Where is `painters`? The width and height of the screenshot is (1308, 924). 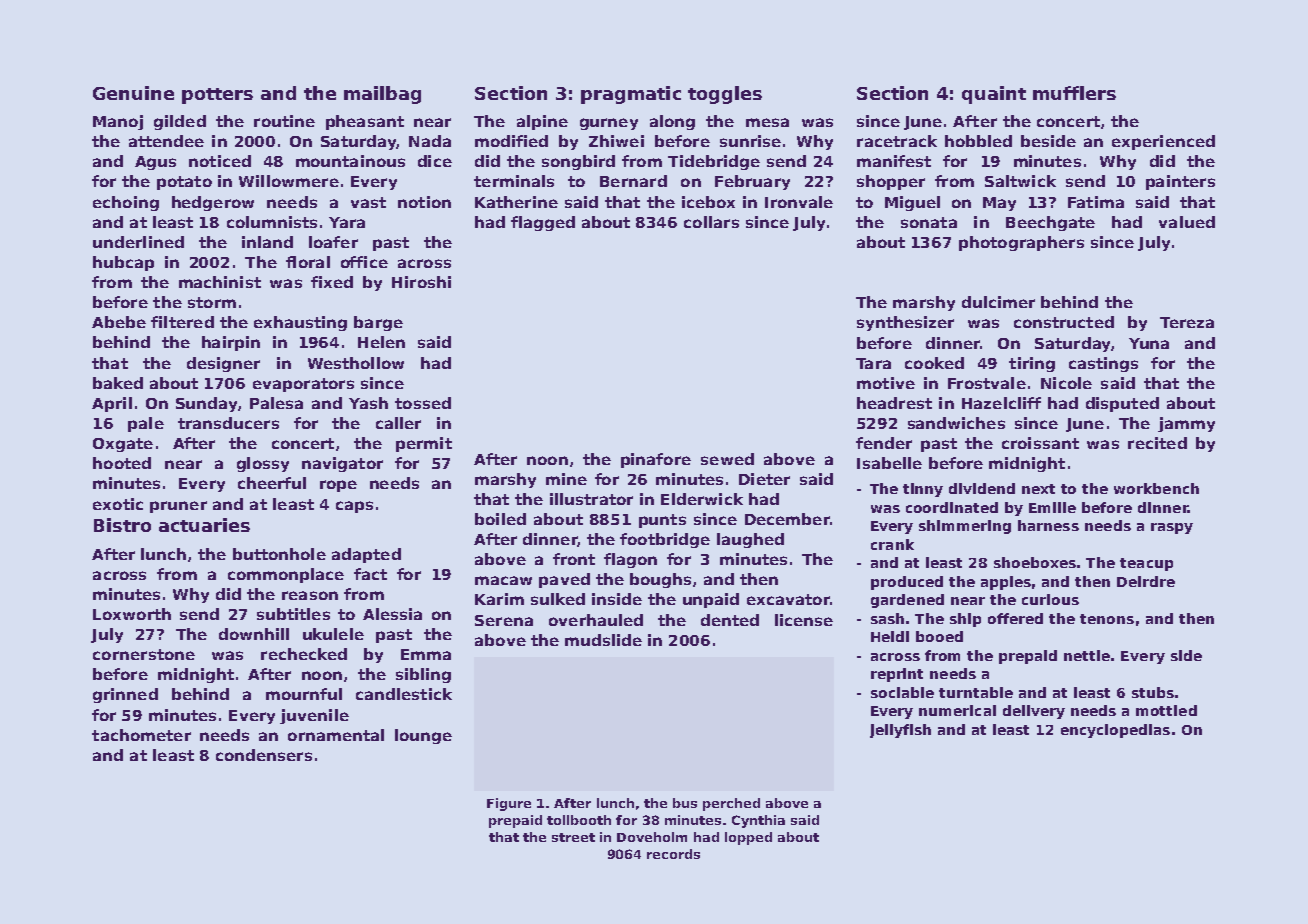 painters is located at coordinates (1180, 182).
